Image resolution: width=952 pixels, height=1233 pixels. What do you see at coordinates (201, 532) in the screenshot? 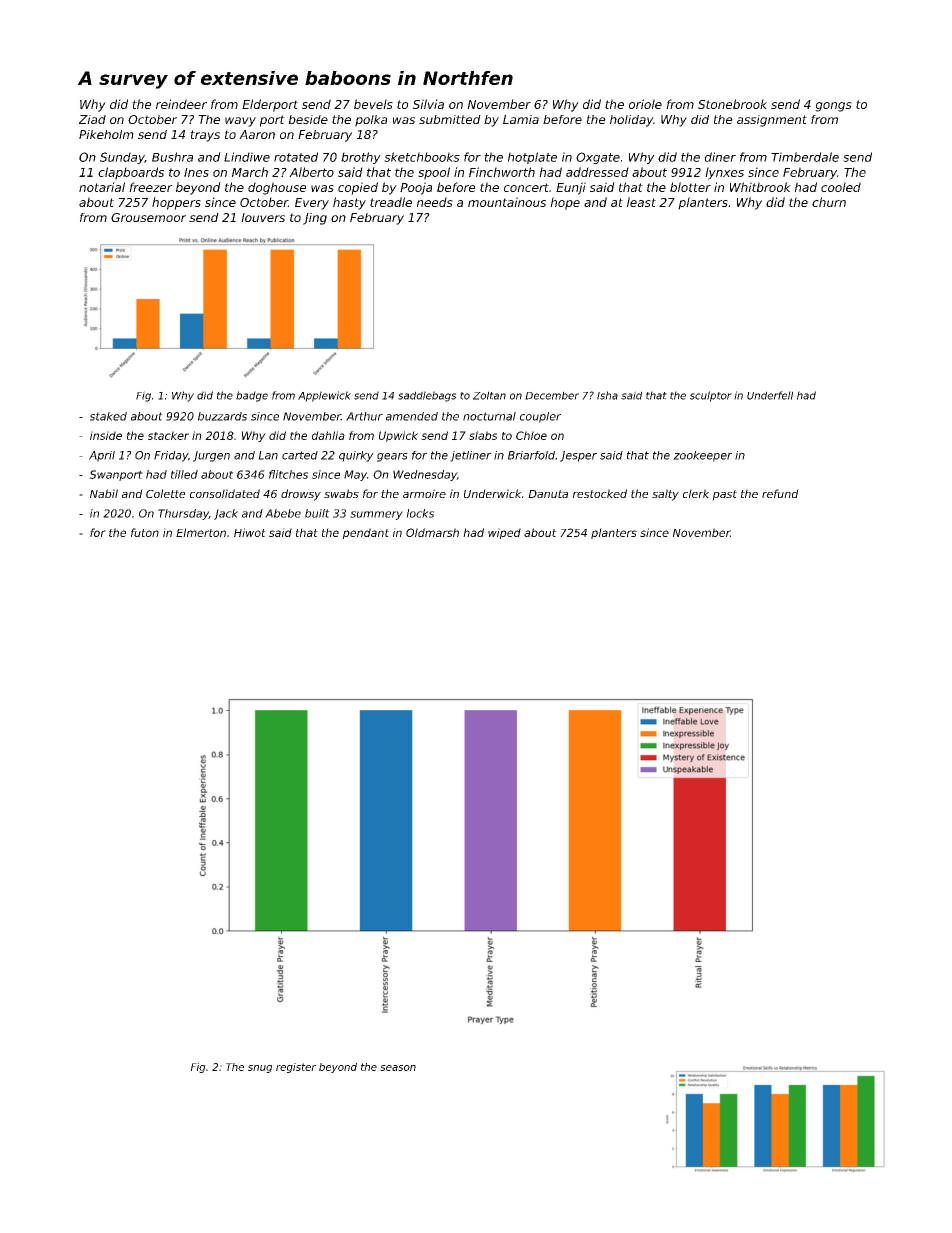
I see `Elmerton` at bounding box center [201, 532].
